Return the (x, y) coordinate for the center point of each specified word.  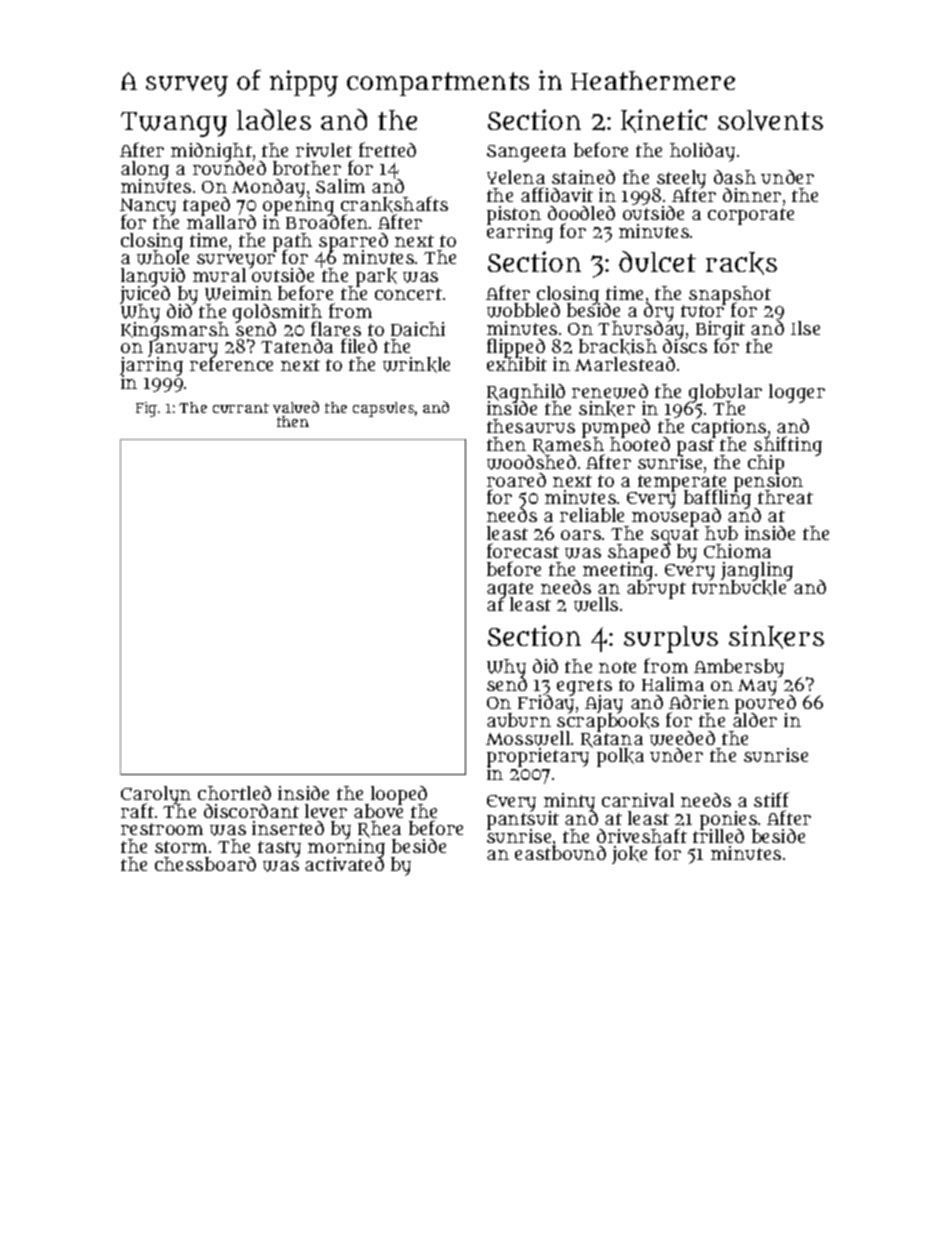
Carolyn (156, 795)
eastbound (560, 853)
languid (153, 277)
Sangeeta (526, 153)
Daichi (418, 329)
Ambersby (739, 668)
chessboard (205, 864)
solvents (770, 120)
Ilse (805, 328)
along (145, 170)
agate (510, 590)
